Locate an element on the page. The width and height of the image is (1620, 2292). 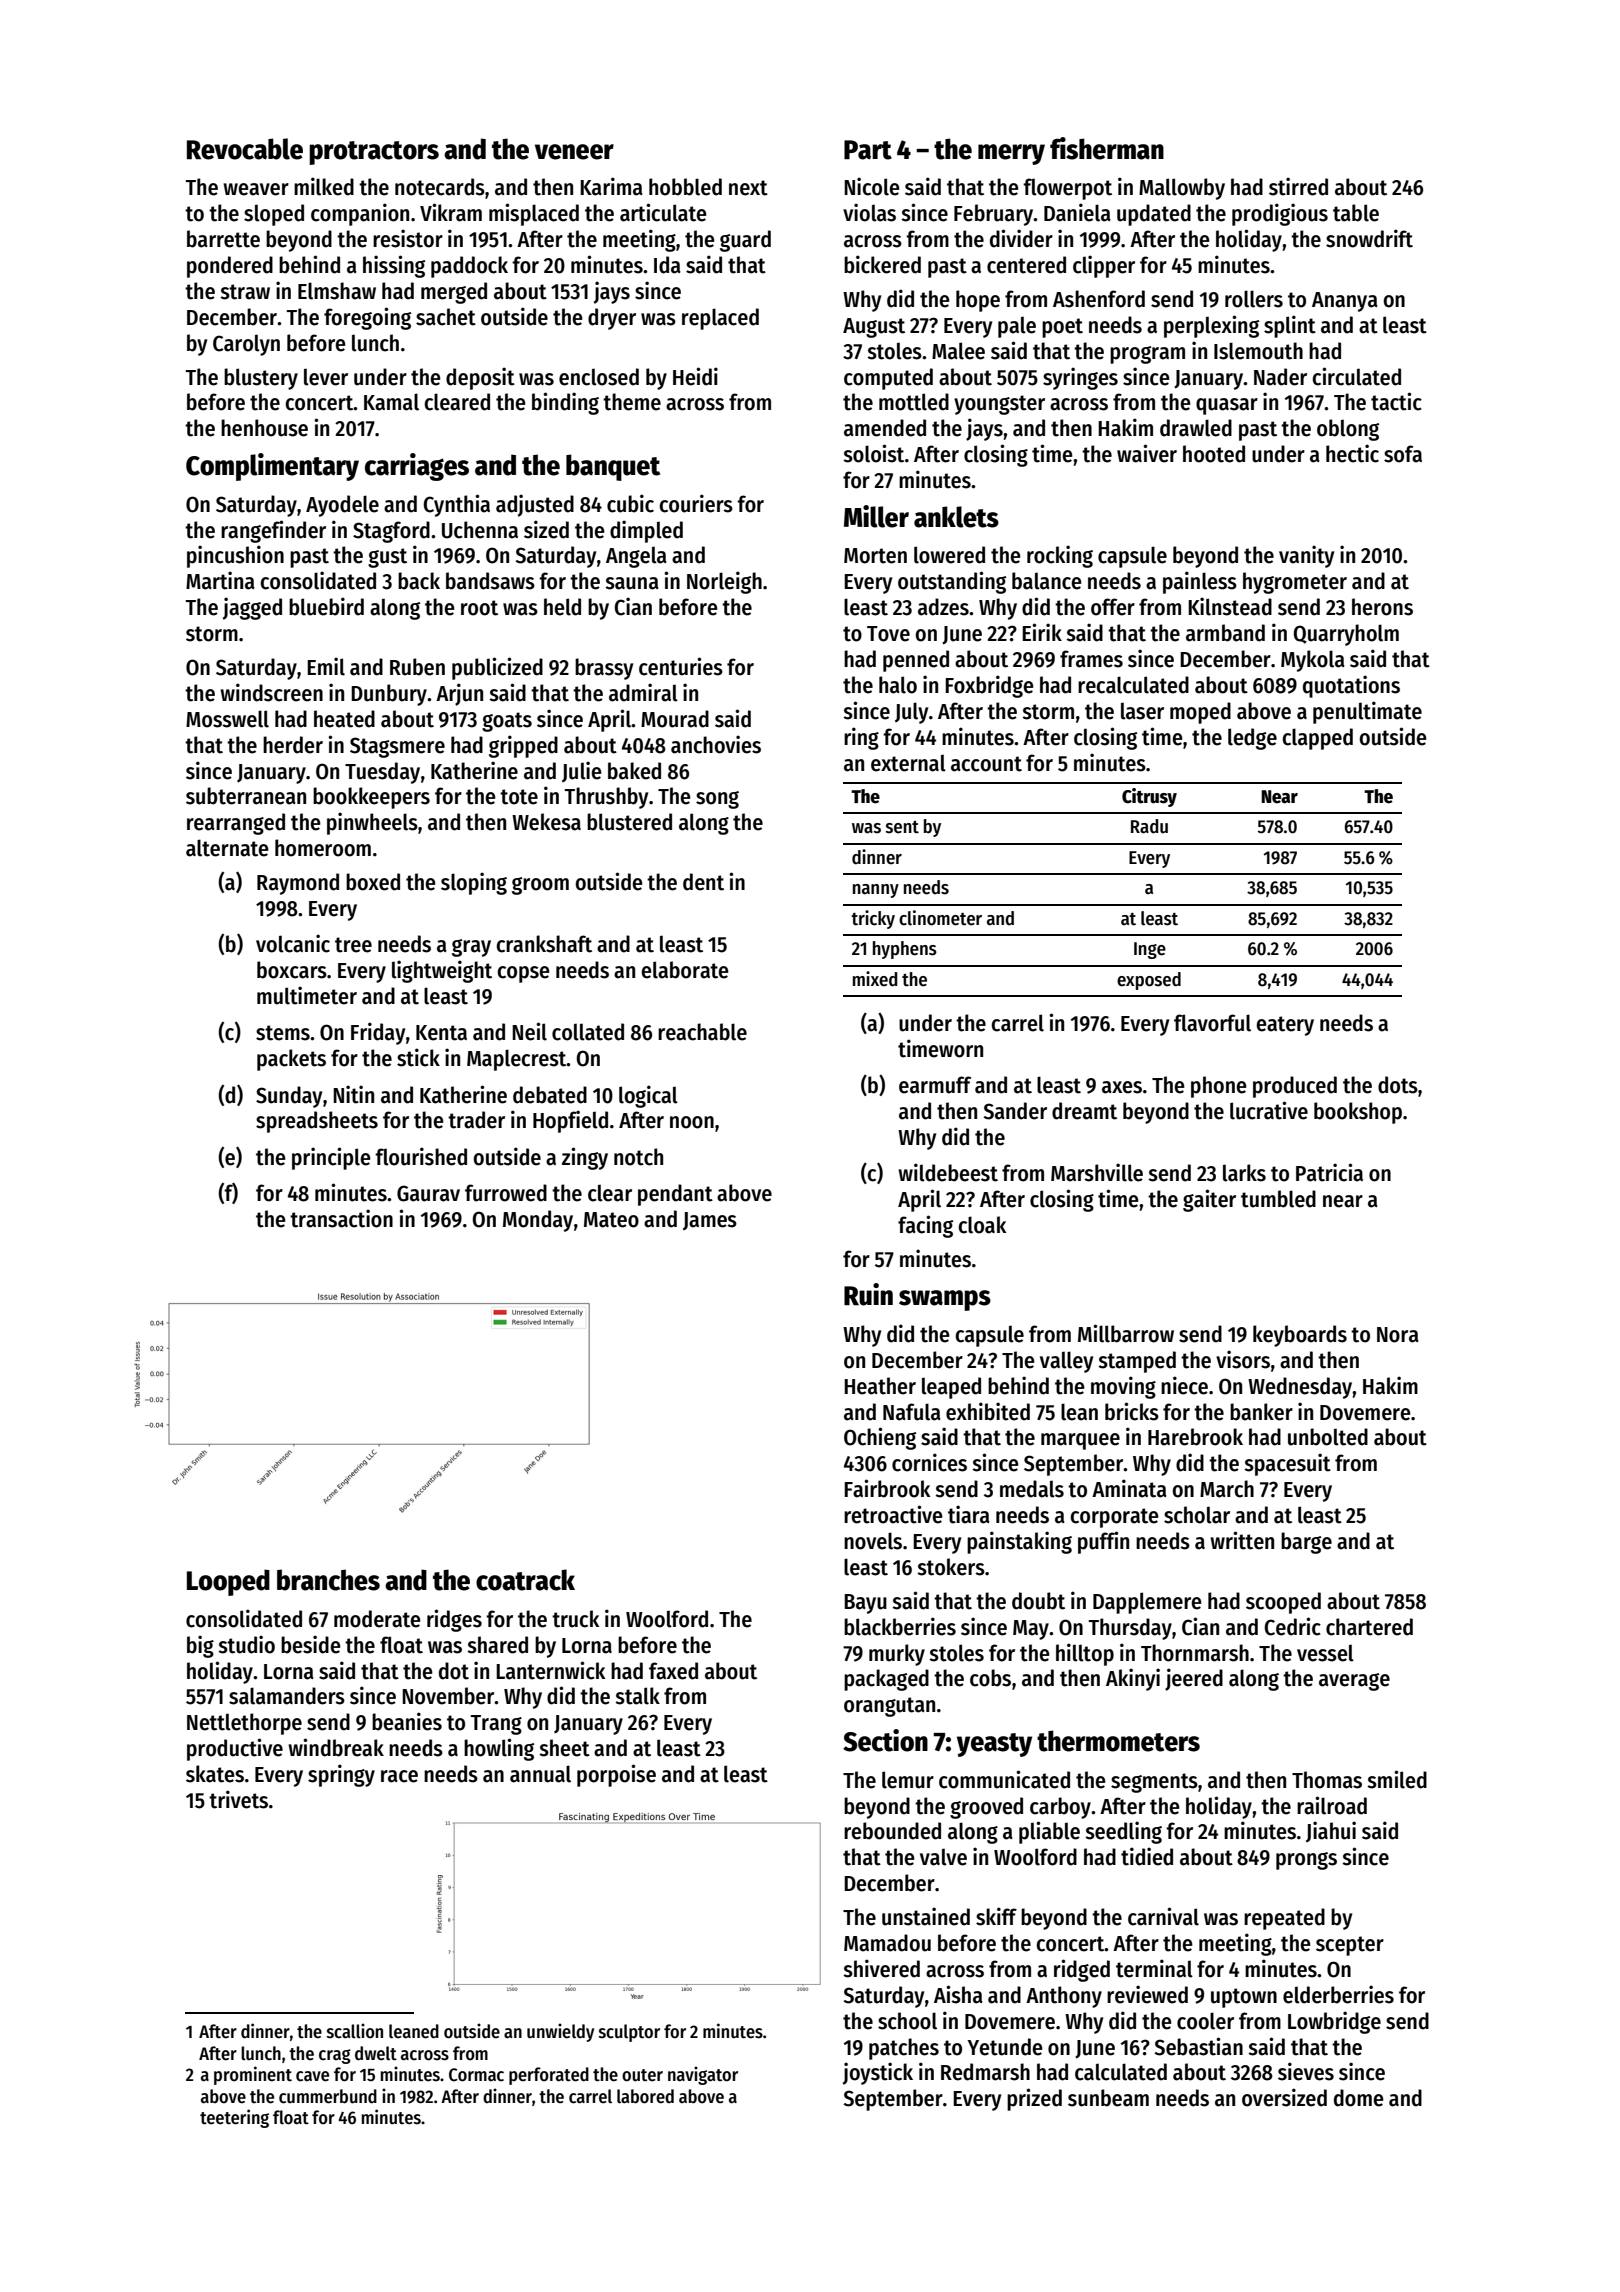
Nicole is located at coordinates (872, 186).
